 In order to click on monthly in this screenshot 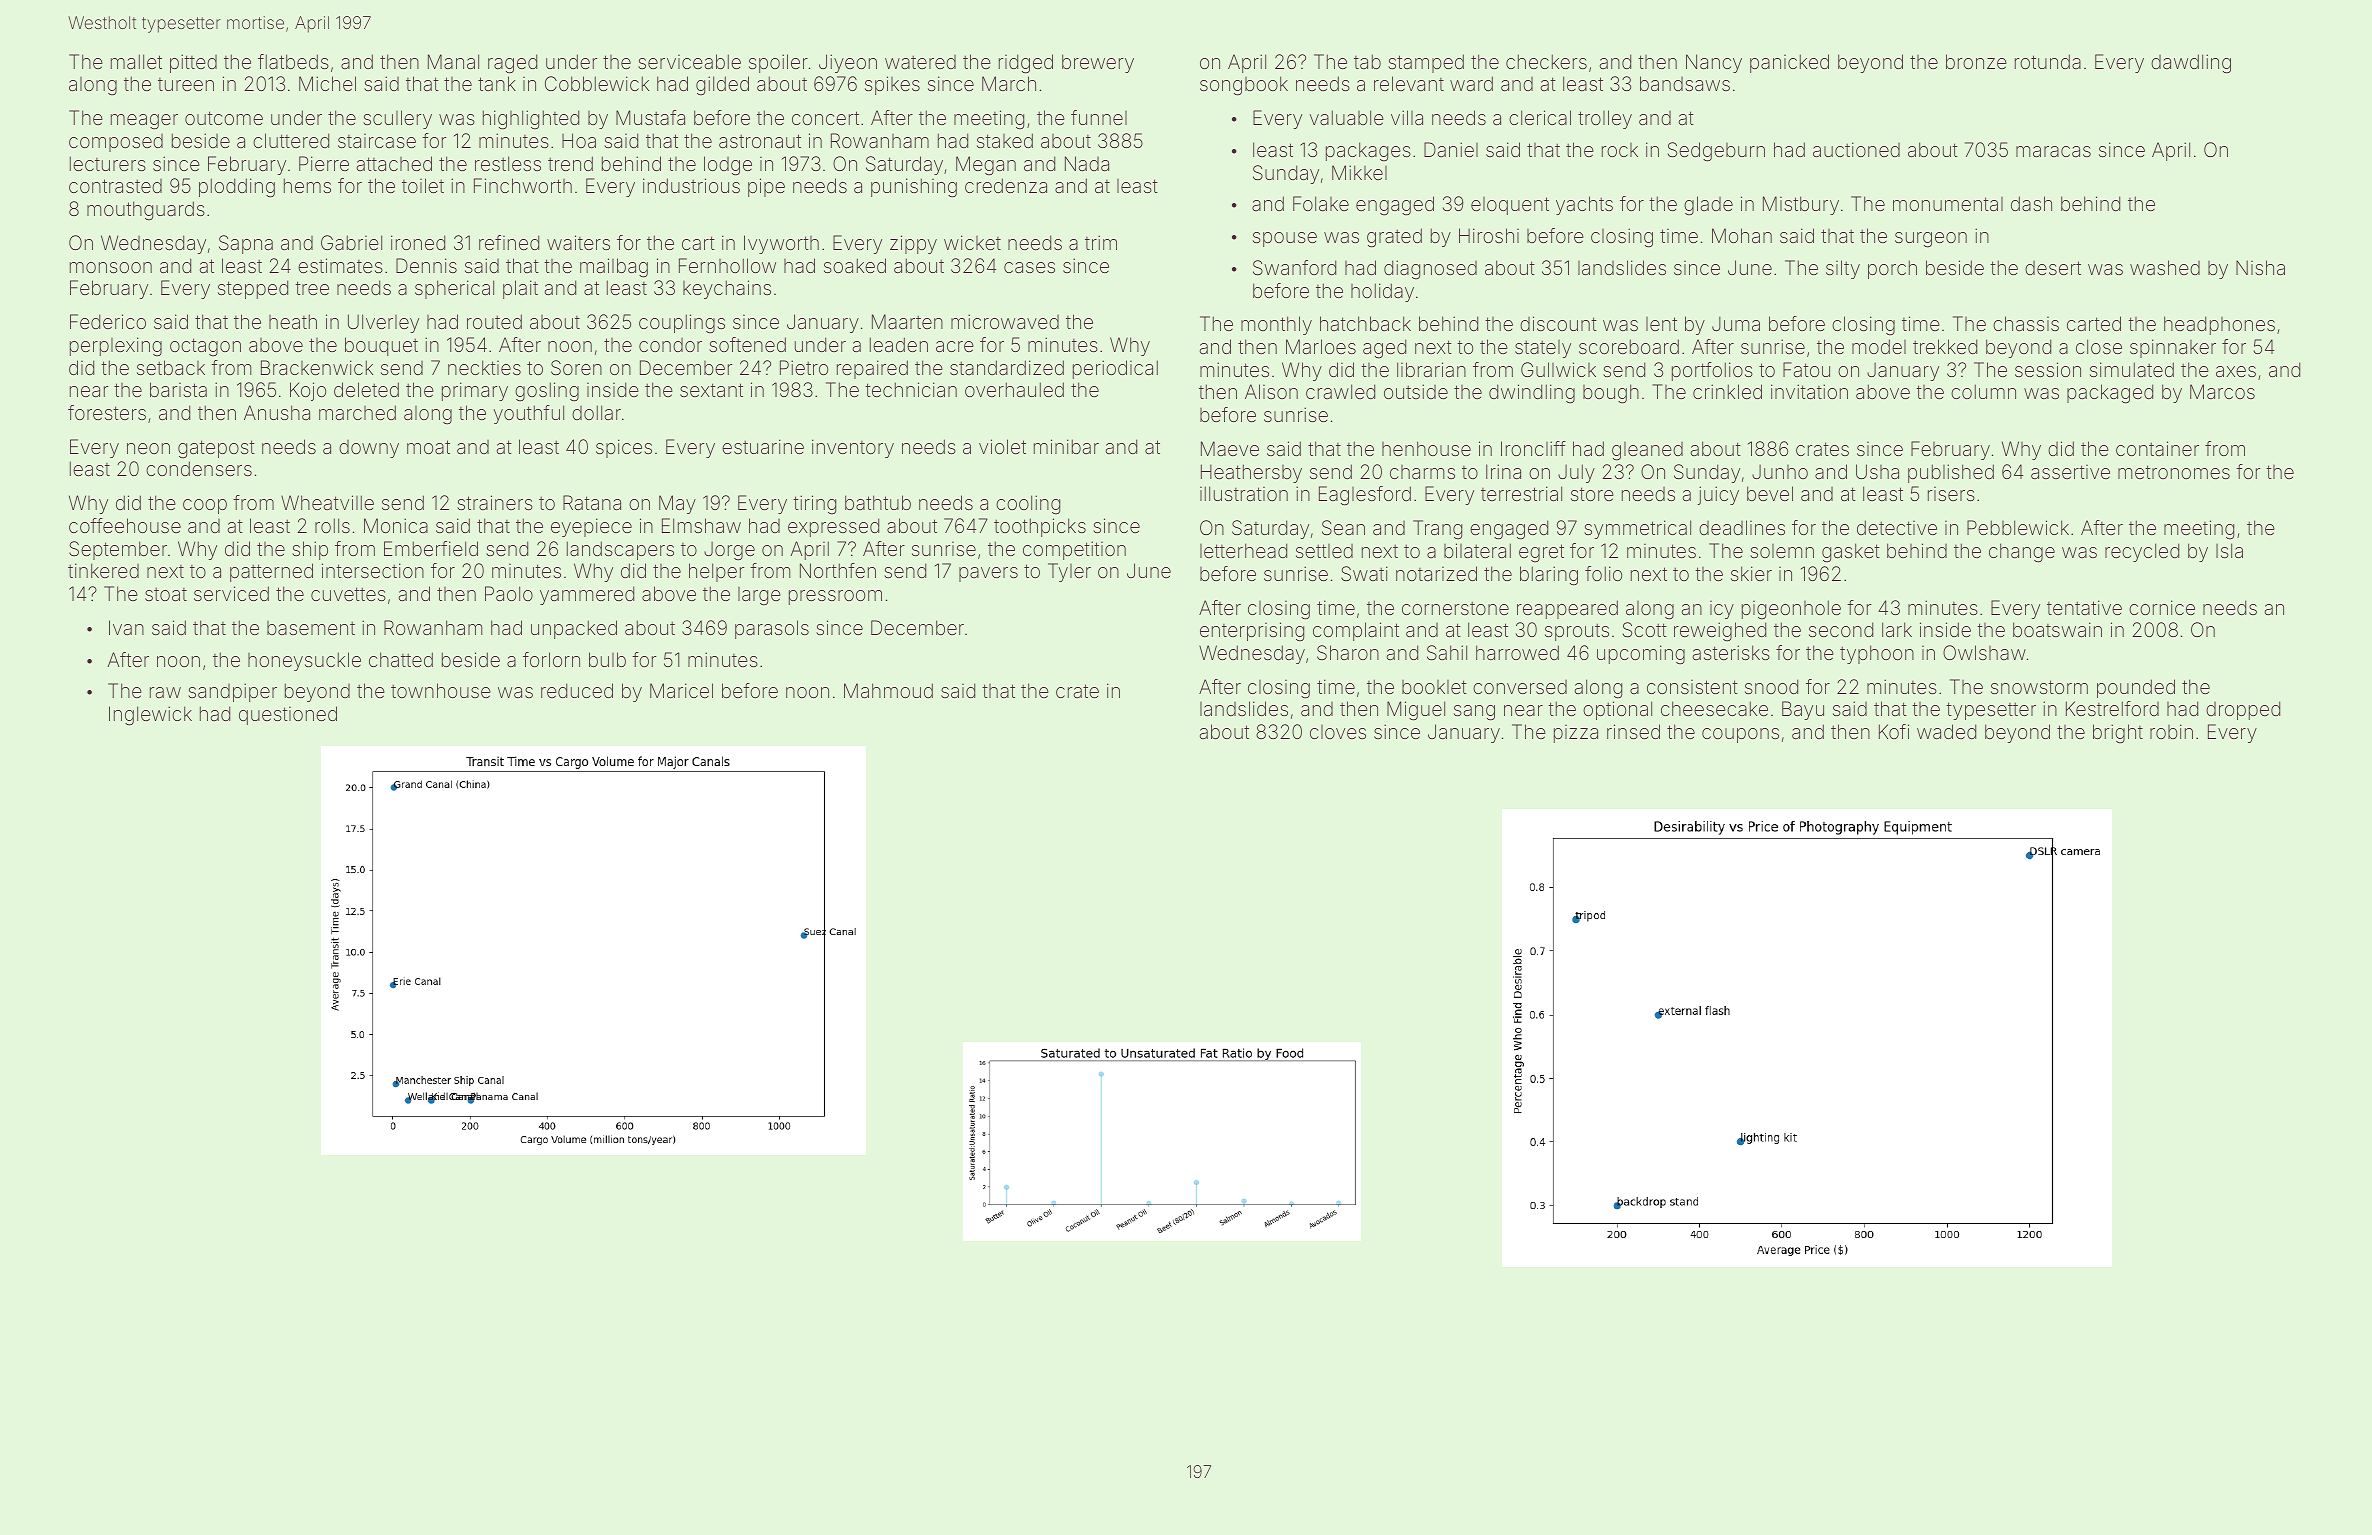, I will do `click(1276, 325)`.
